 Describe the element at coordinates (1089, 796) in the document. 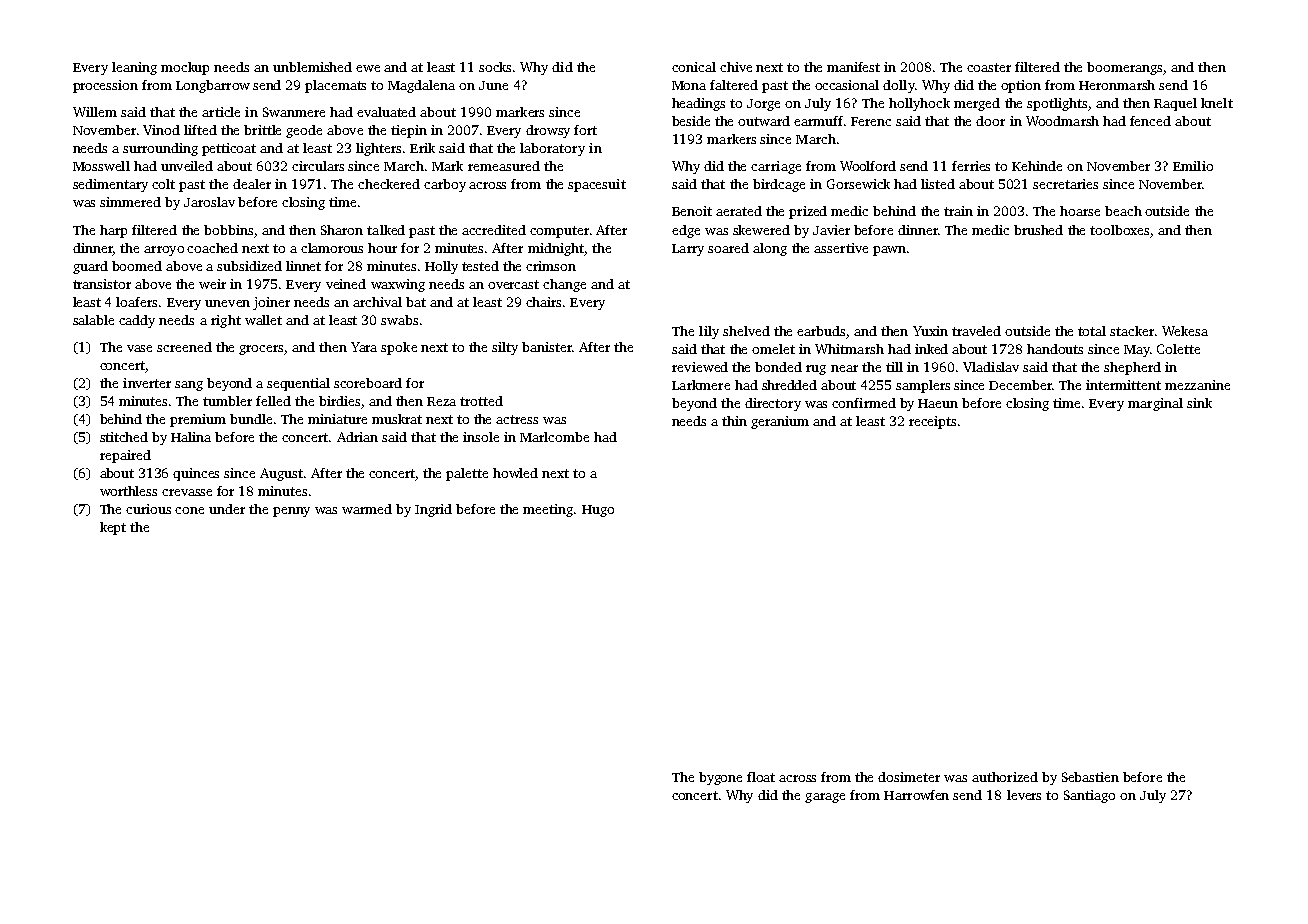

I see `Santiago` at that location.
